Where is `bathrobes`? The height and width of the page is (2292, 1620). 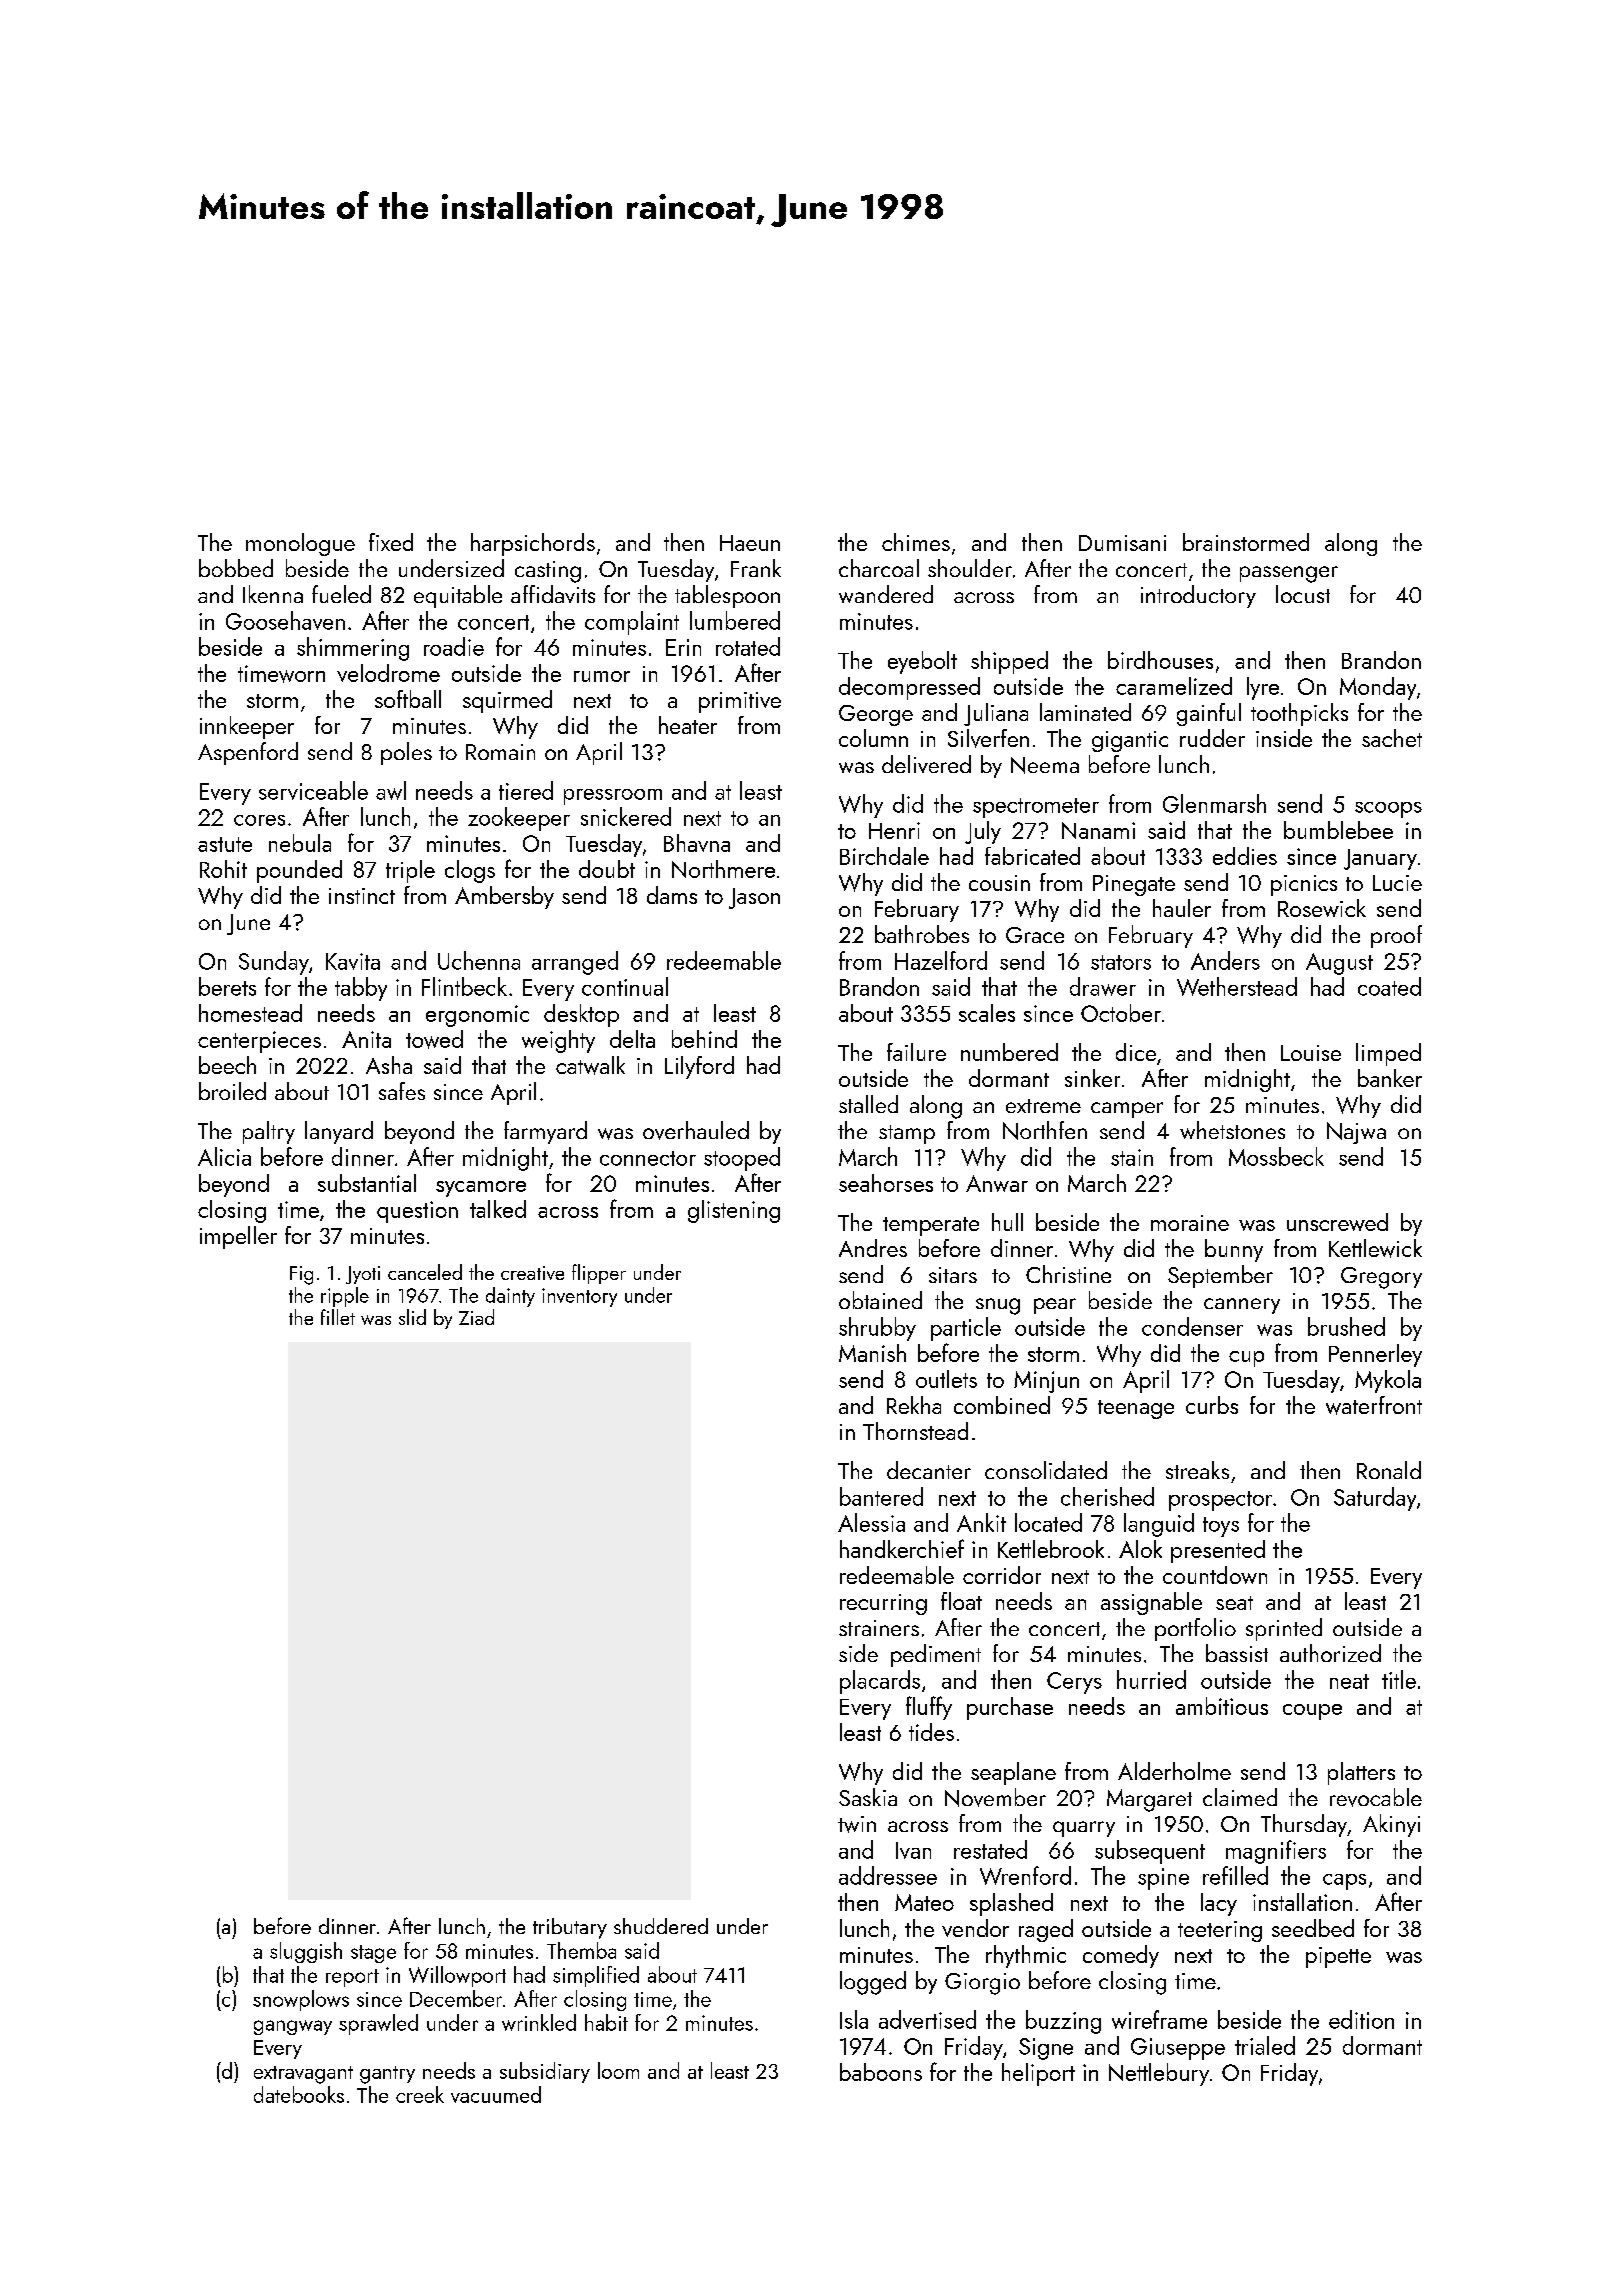
bathrobes is located at coordinates (922, 934).
